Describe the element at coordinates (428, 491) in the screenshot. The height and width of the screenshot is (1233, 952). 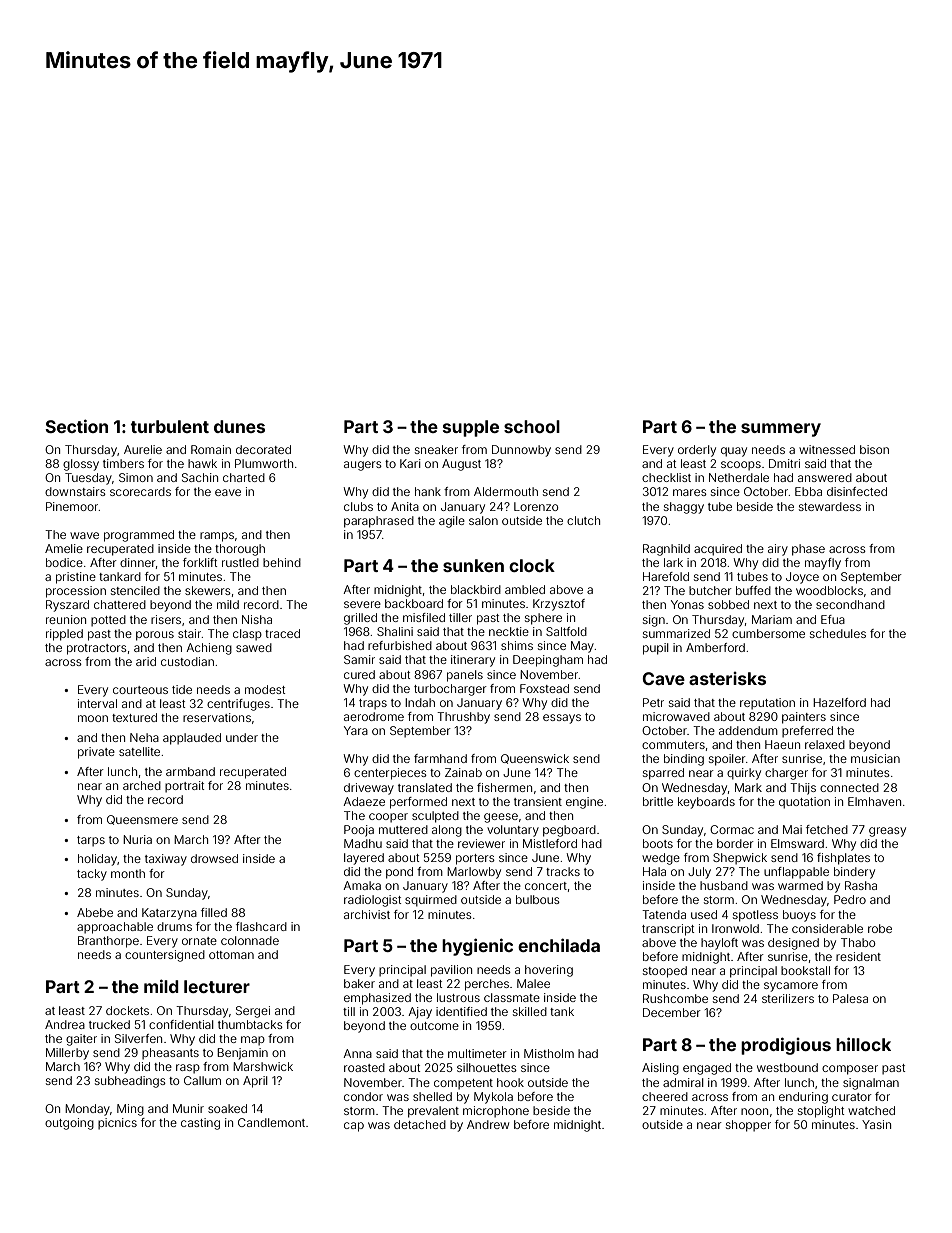
I see `hank` at that location.
